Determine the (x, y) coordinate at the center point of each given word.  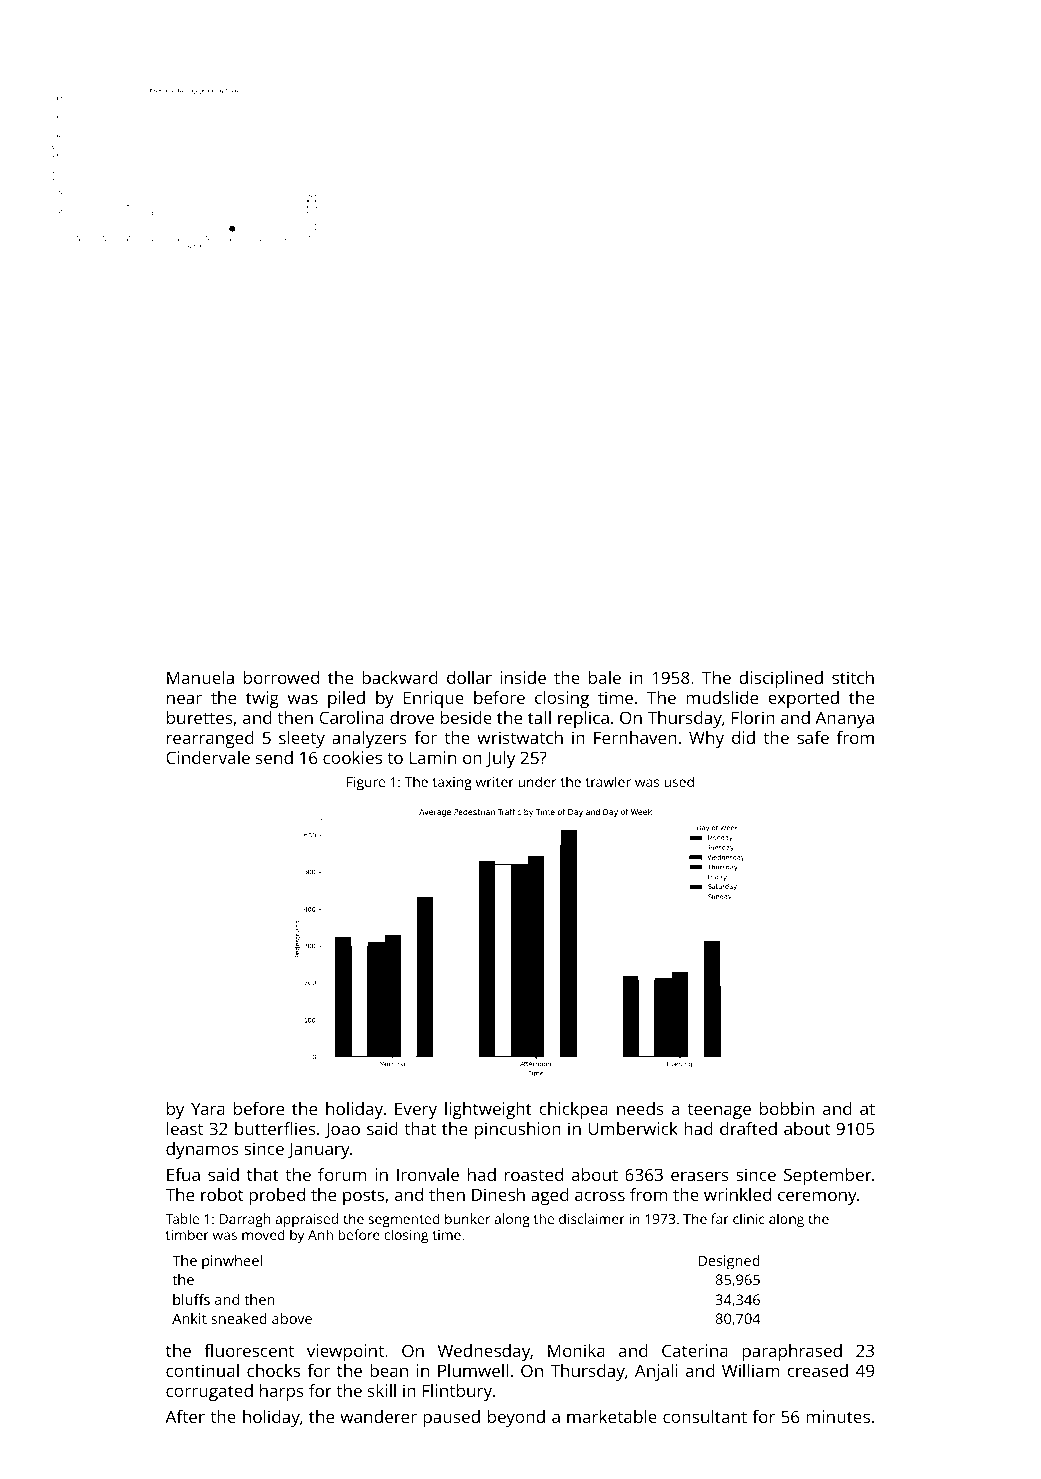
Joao (342, 1130)
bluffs (191, 1299)
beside (466, 717)
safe (813, 737)
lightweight (488, 1110)
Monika (576, 1350)
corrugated (209, 1392)
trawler (608, 781)
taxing (452, 784)
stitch (853, 677)
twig (262, 699)
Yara (208, 1108)
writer (495, 782)
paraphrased (792, 1352)
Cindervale (208, 757)
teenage (719, 1111)
